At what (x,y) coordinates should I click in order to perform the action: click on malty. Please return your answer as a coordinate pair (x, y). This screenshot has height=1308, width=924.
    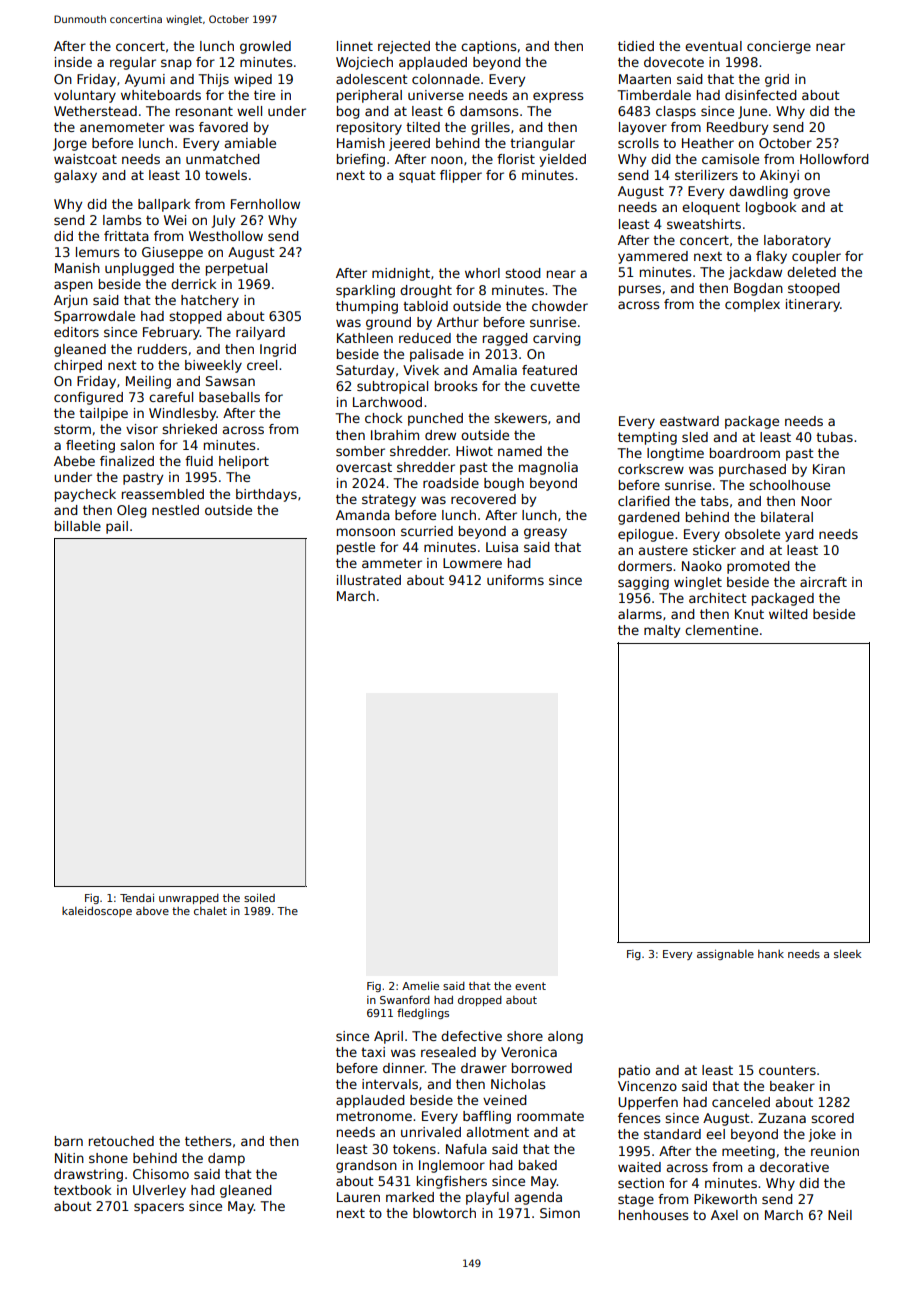
    Looking at the image, I should click on (662, 631).
